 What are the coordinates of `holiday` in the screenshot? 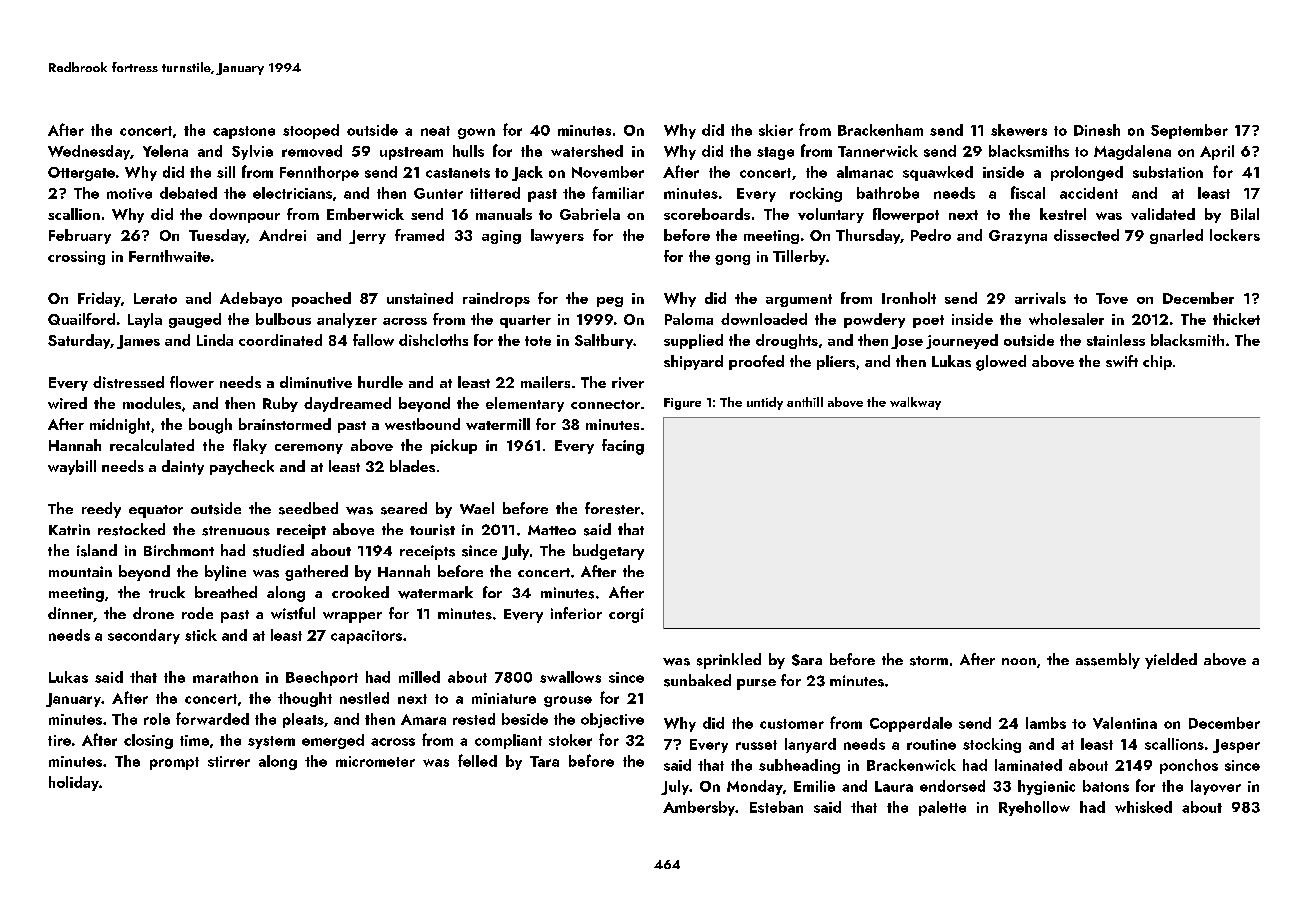 It's located at (74, 783).
